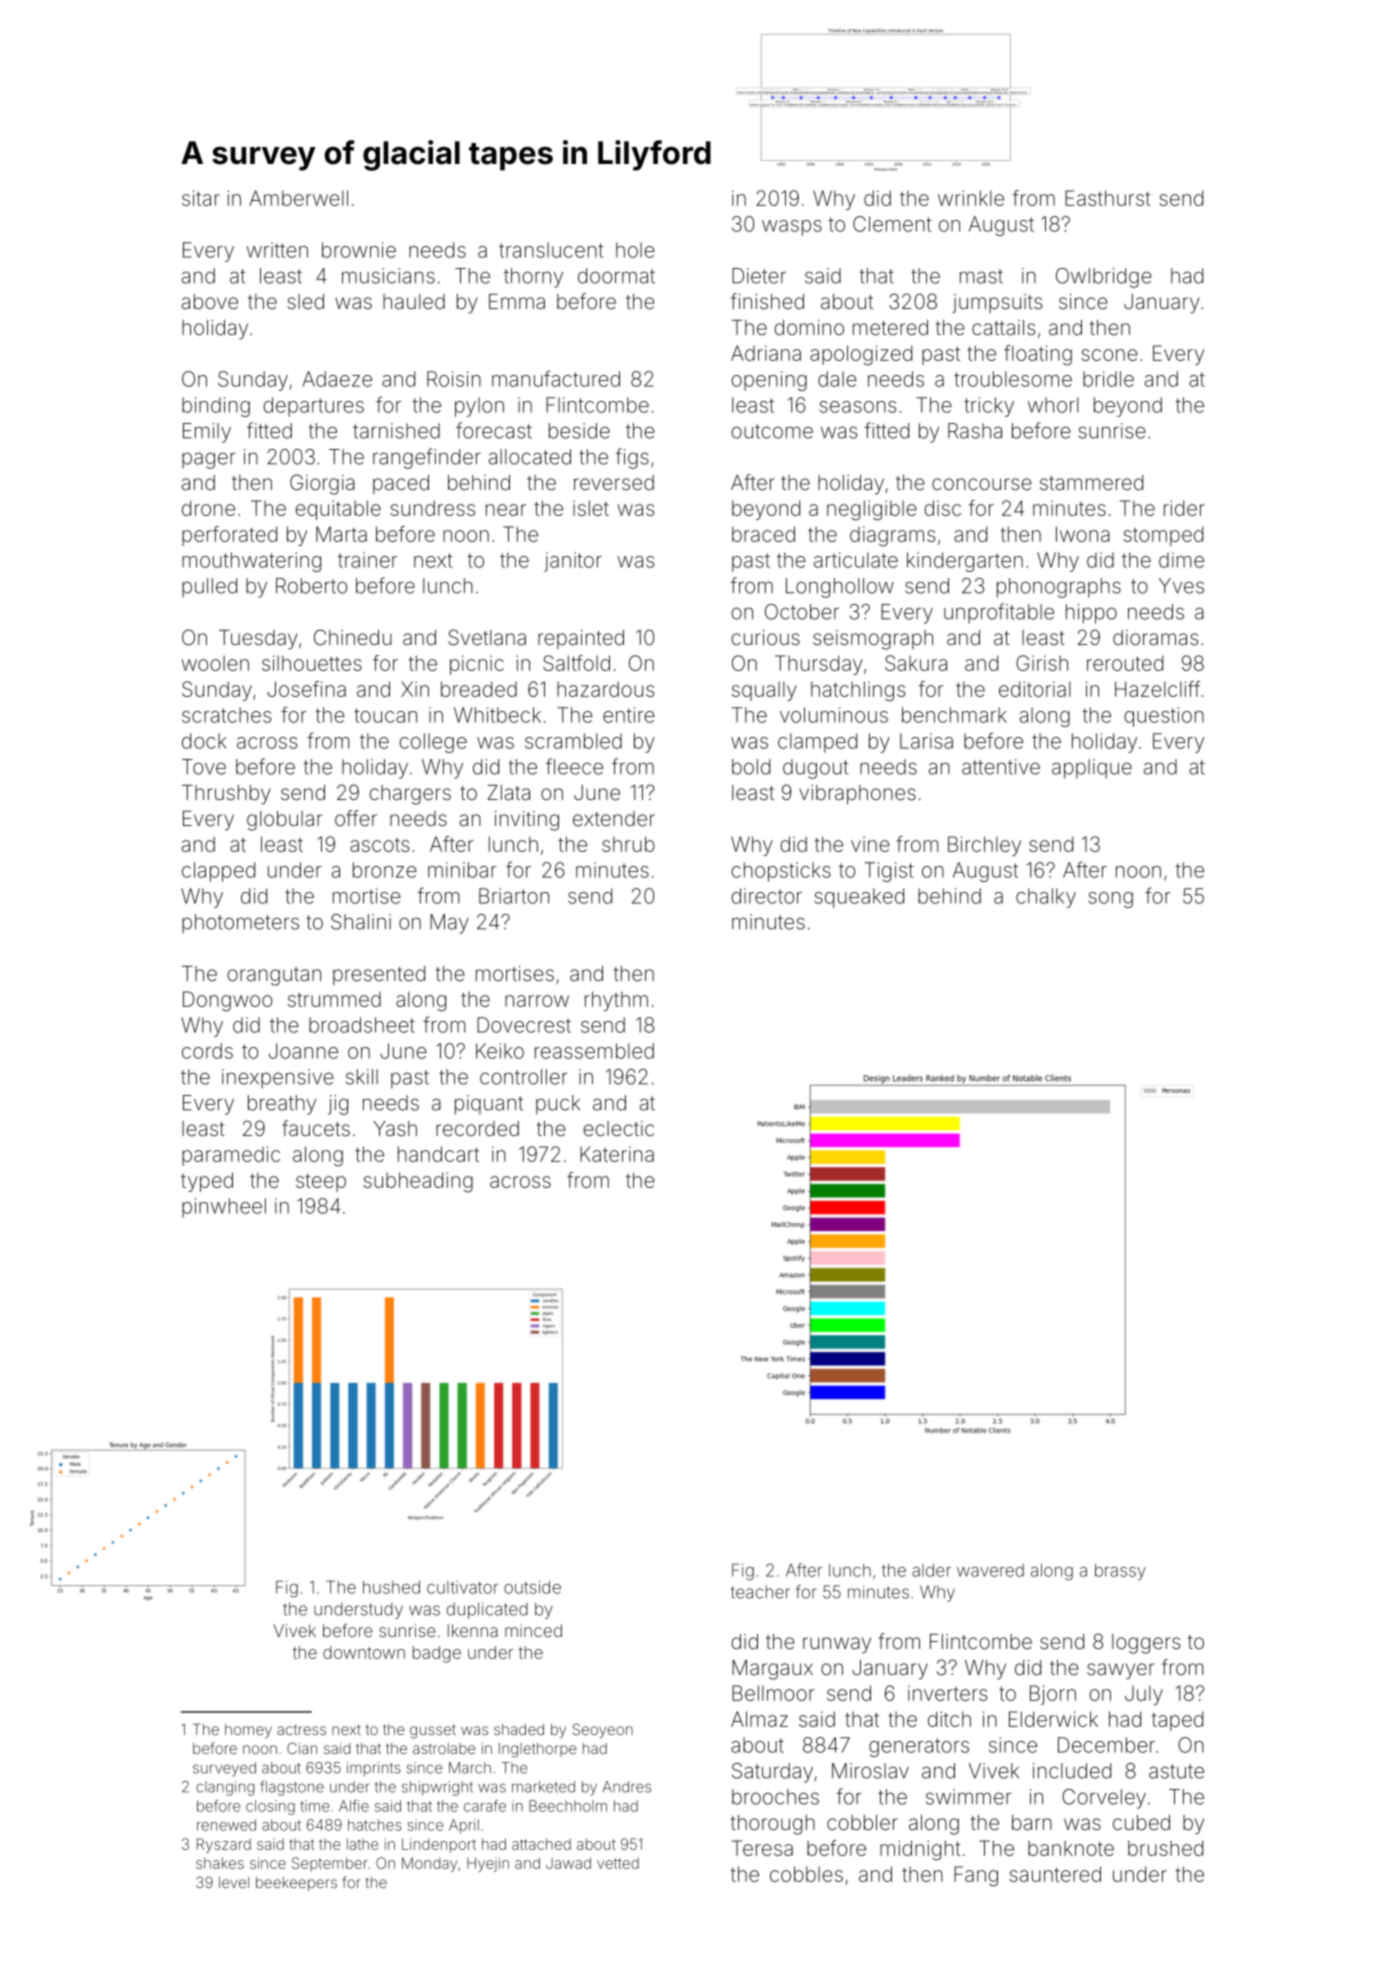 This document has height=1969, width=1386. Describe the element at coordinates (418, 1182) in the document. I see `subheading` at that location.
